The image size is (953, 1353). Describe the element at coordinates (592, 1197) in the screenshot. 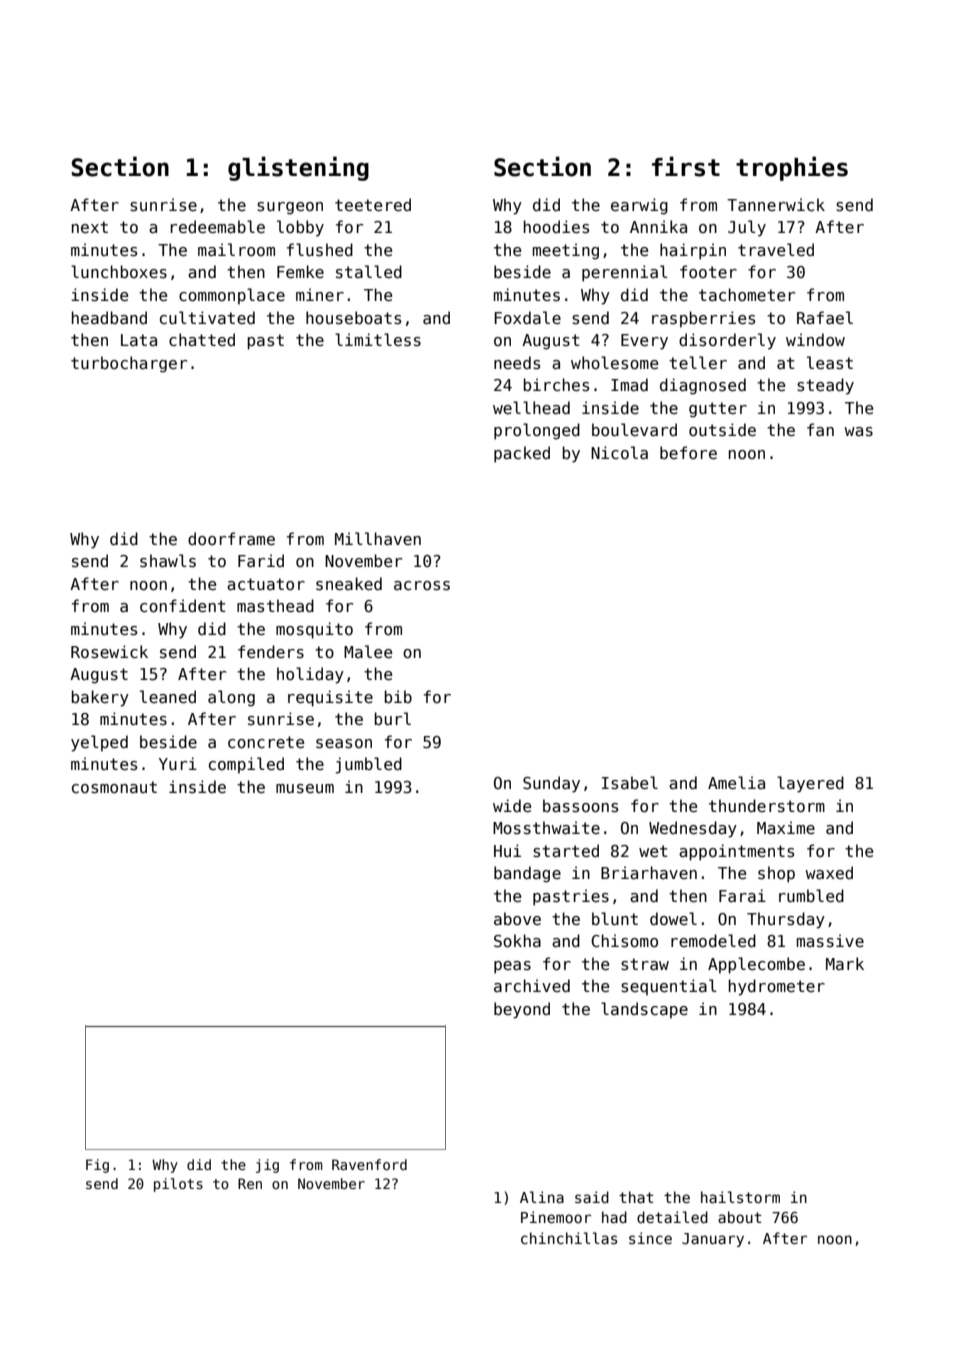

I see `said` at that location.
